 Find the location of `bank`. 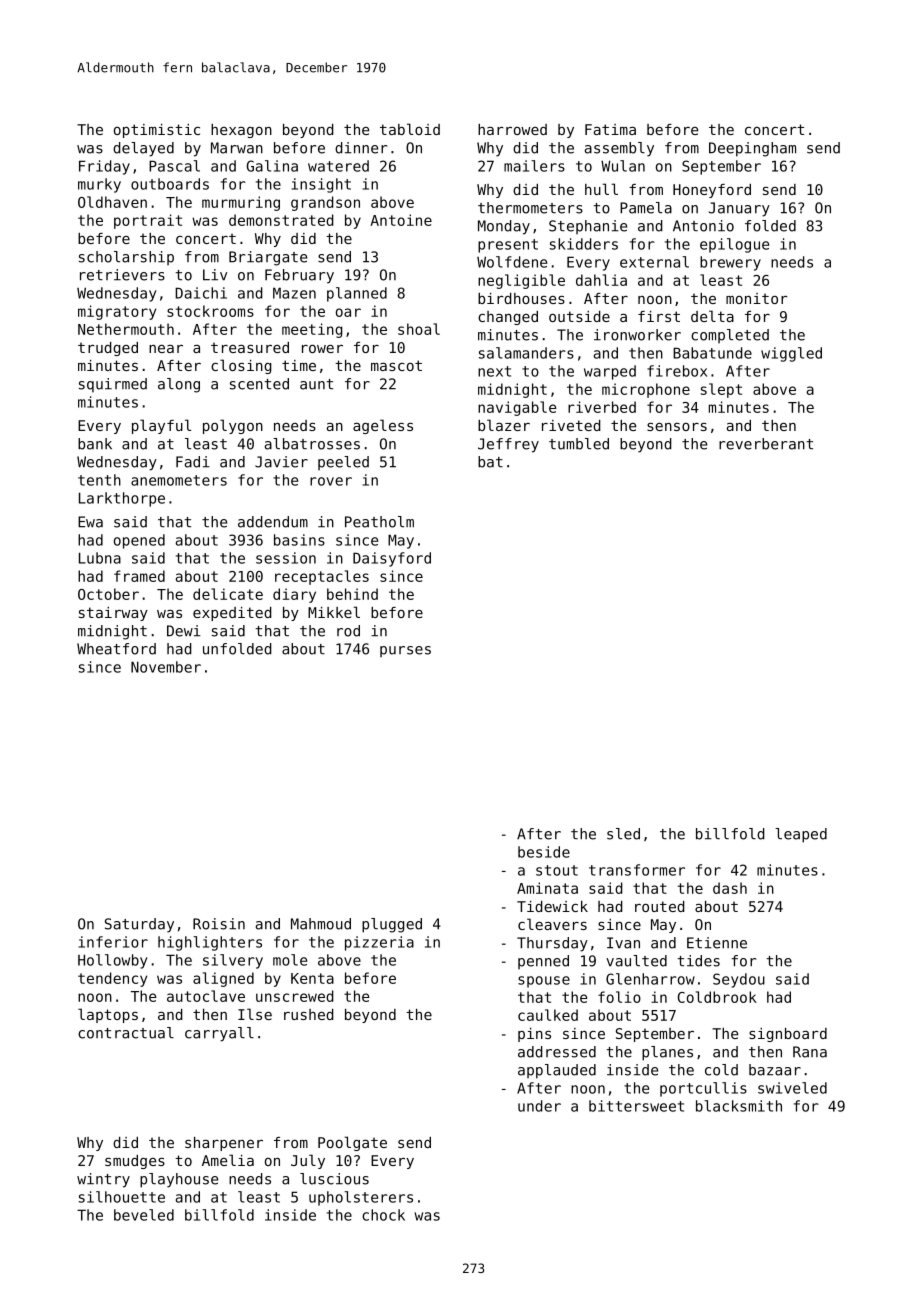

bank is located at coordinates (95, 444).
